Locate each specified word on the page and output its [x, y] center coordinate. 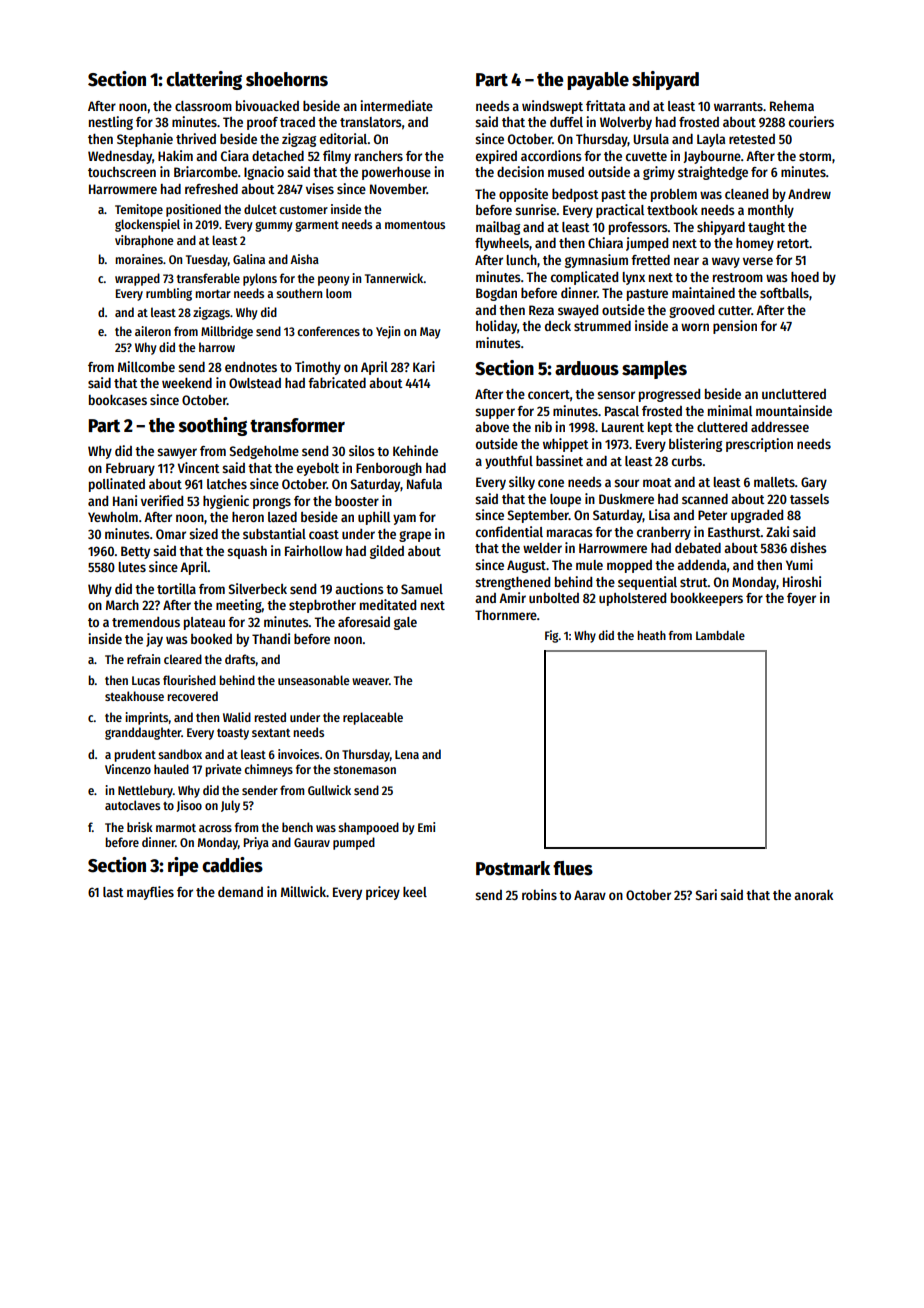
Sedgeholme [264, 452]
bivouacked [267, 105]
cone [551, 483]
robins [539, 894]
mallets [774, 482]
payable [598, 81]
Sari [706, 894]
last [113, 892]
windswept [552, 107]
